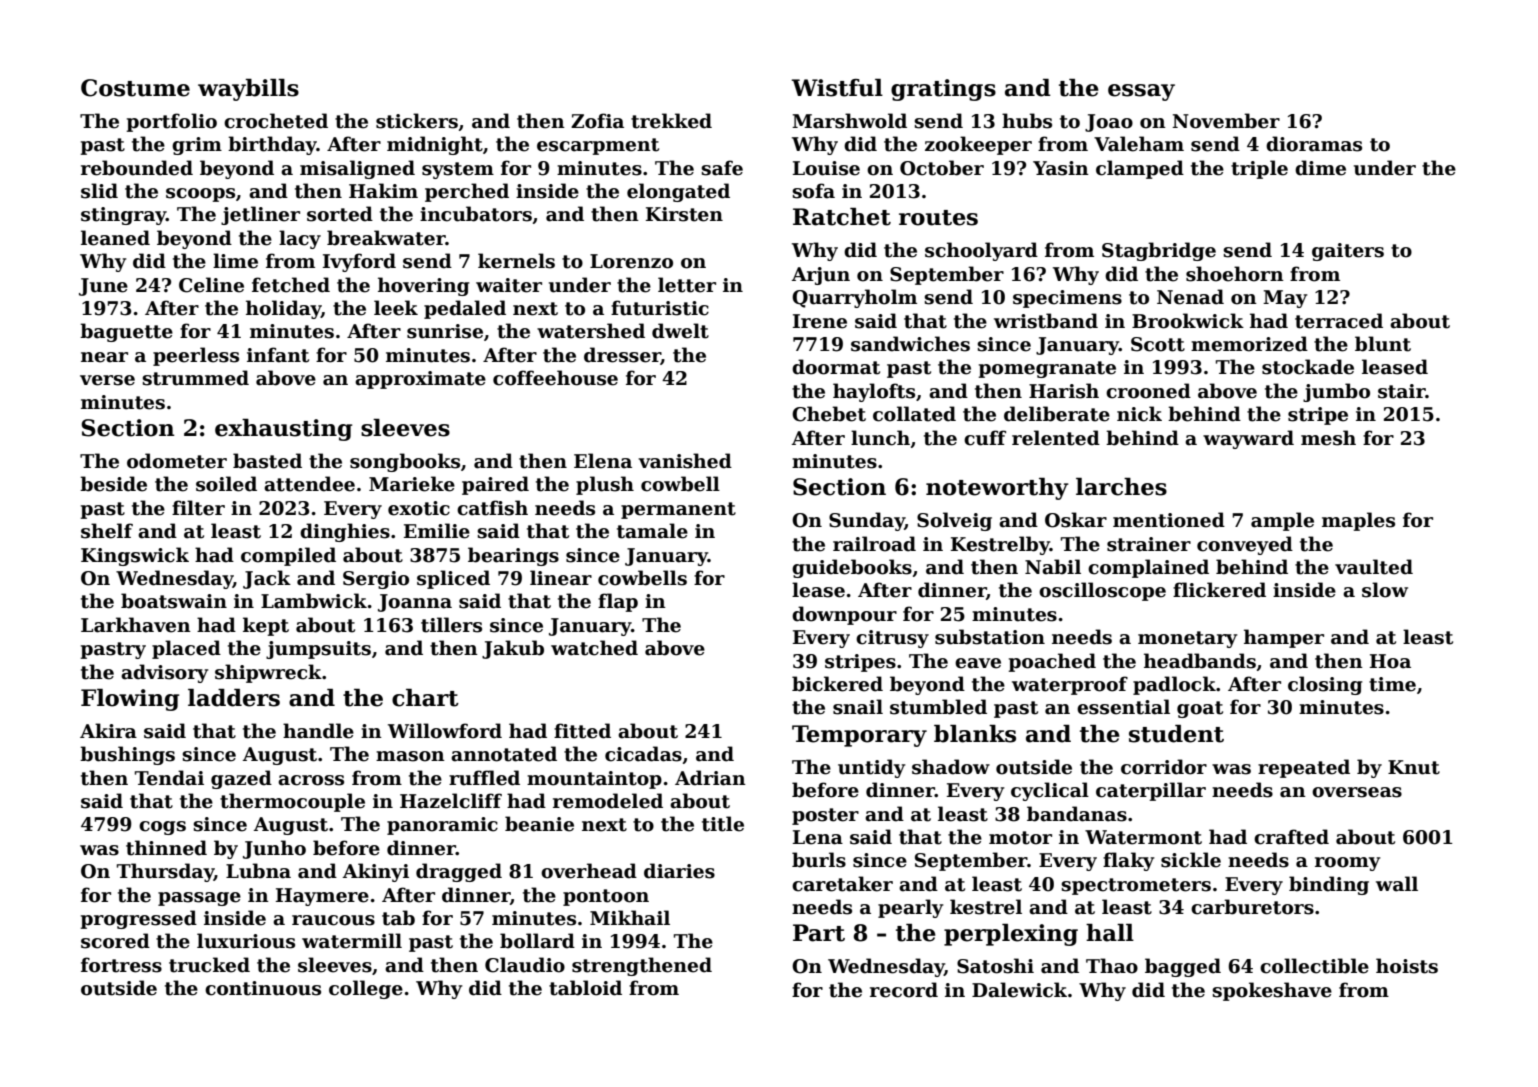  What do you see at coordinates (424, 286) in the screenshot?
I see `hovering` at bounding box center [424, 286].
